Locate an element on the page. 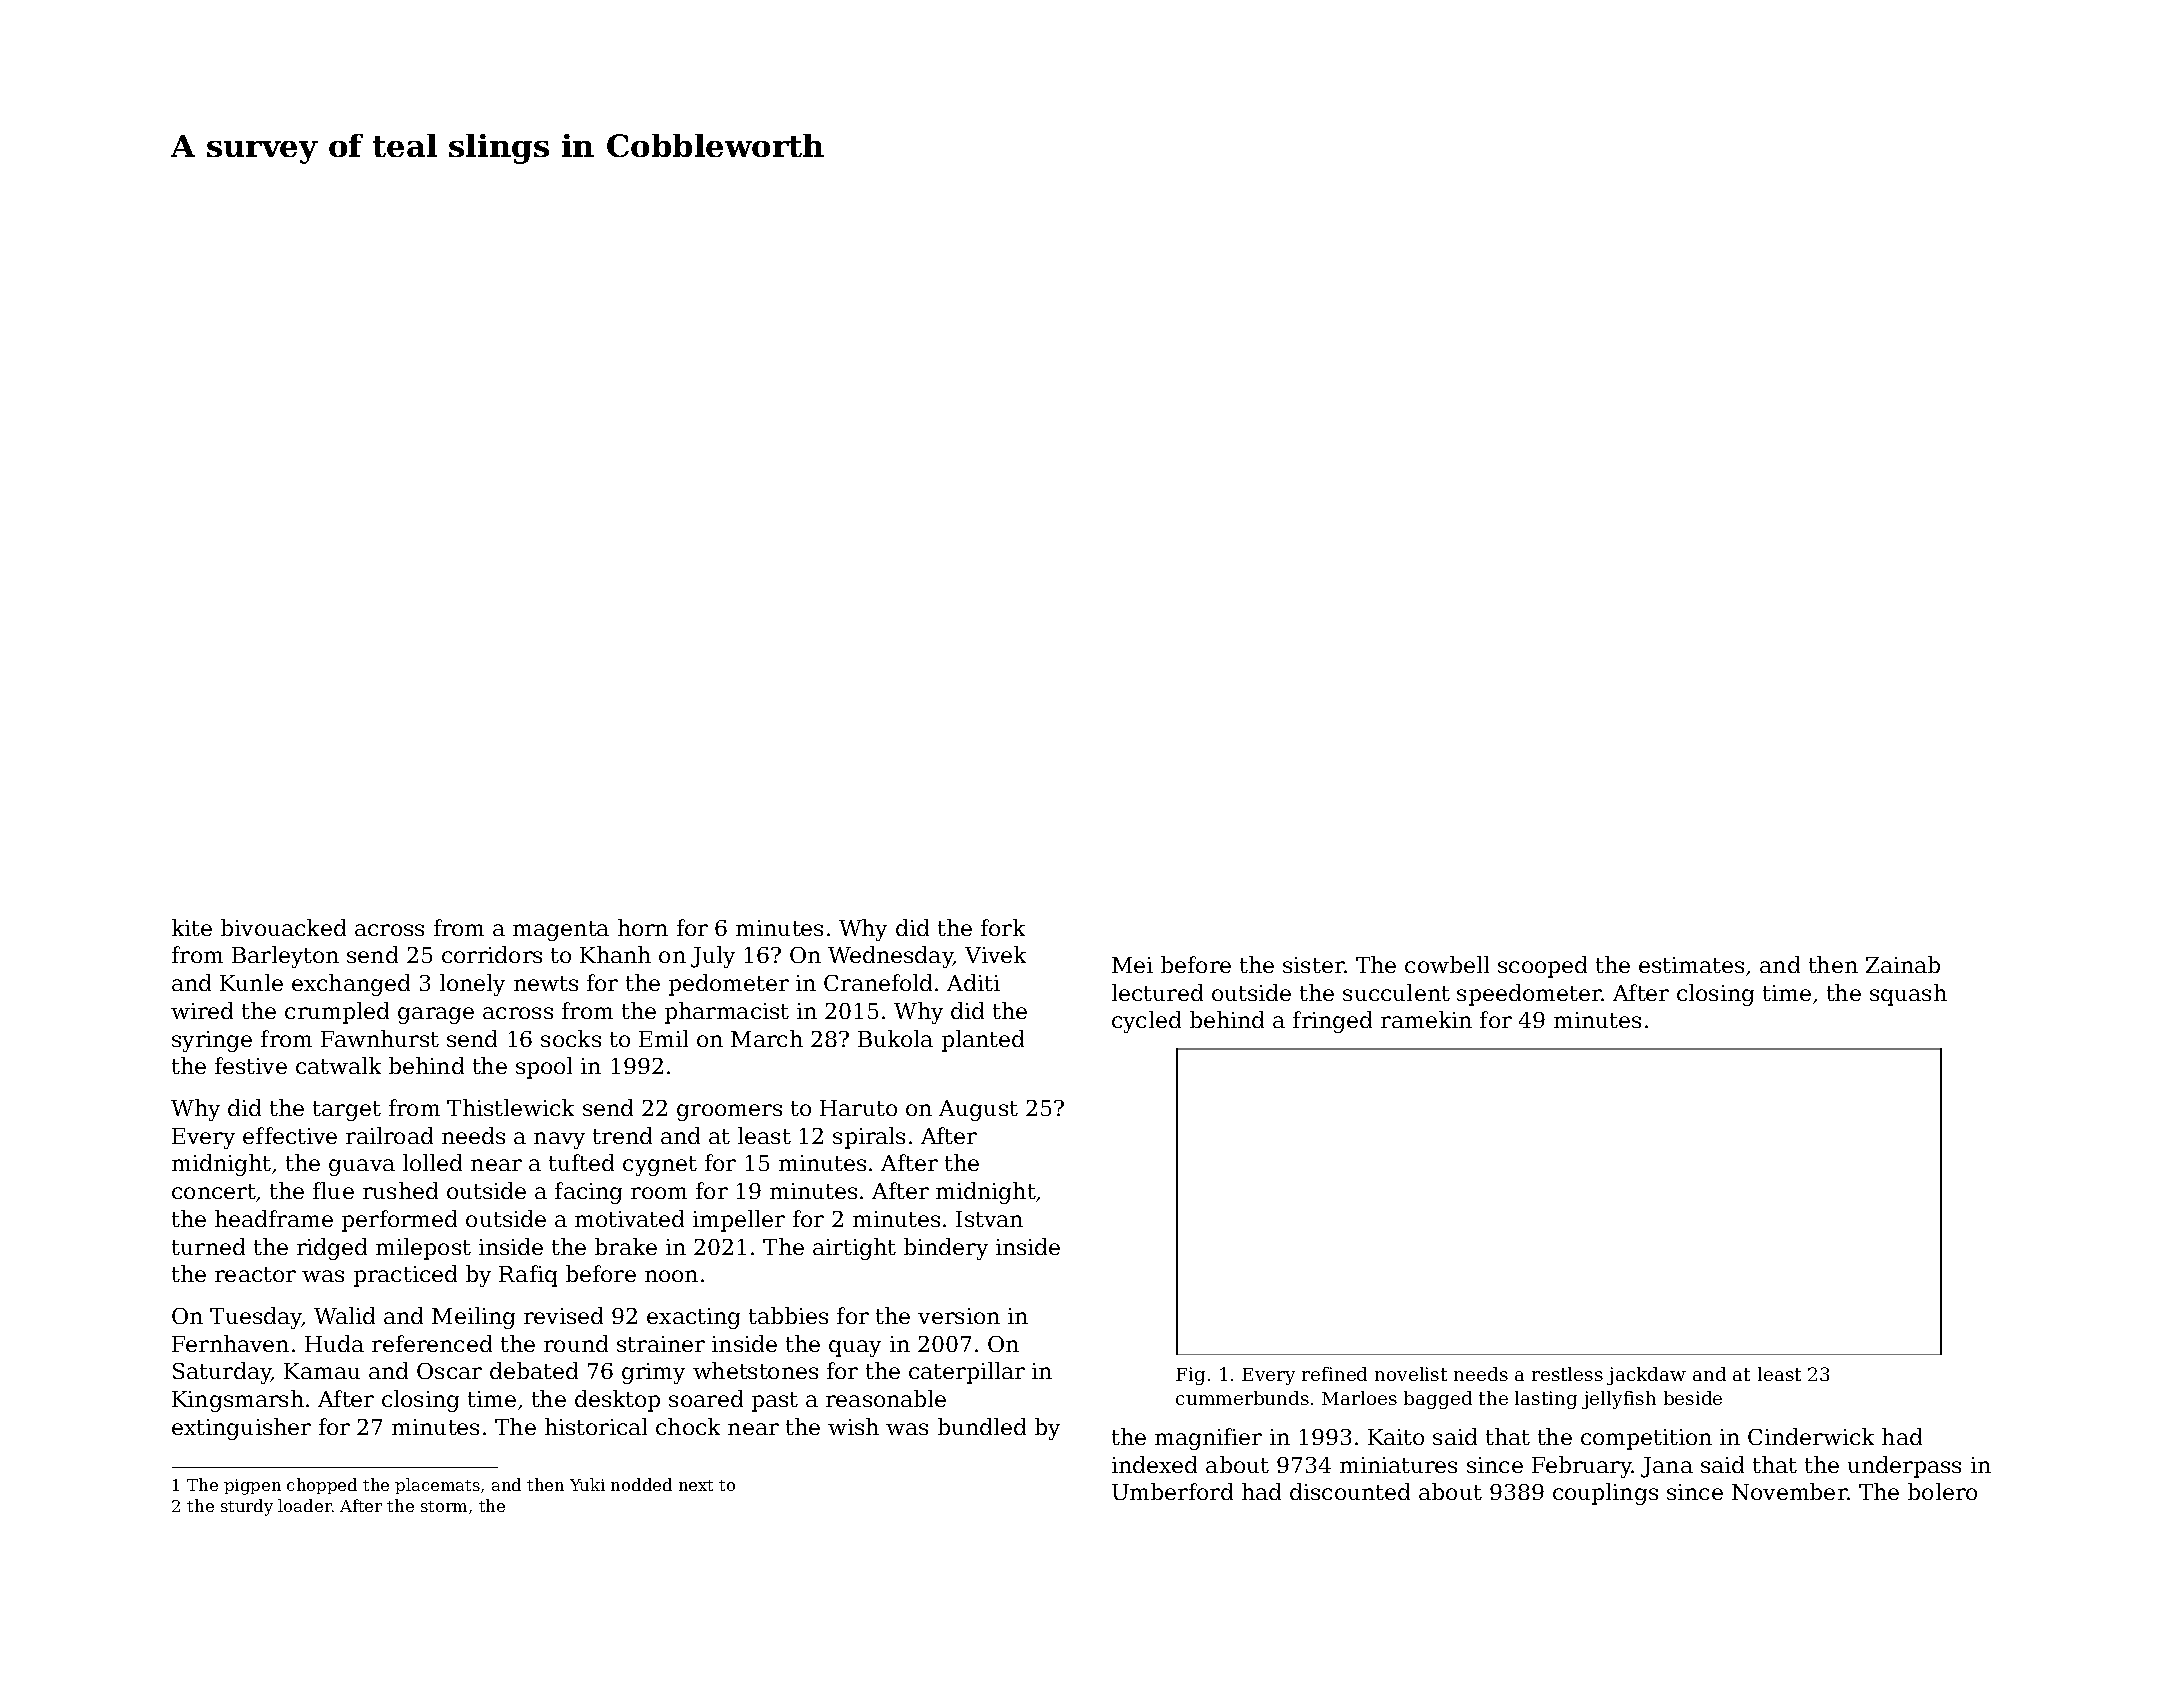  storm is located at coordinates (444, 1506).
